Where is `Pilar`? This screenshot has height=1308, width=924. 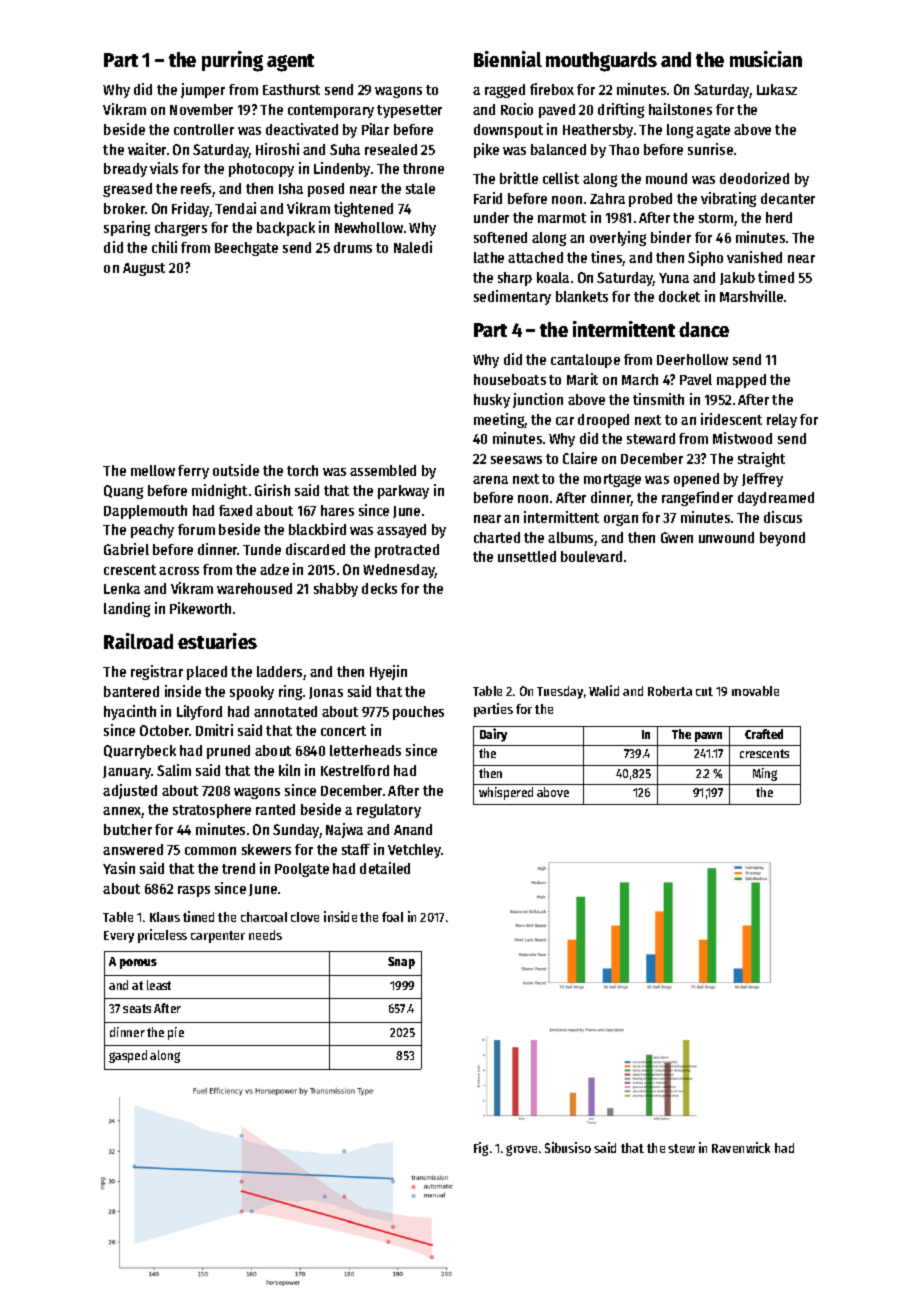
Pilar is located at coordinates (375, 129).
